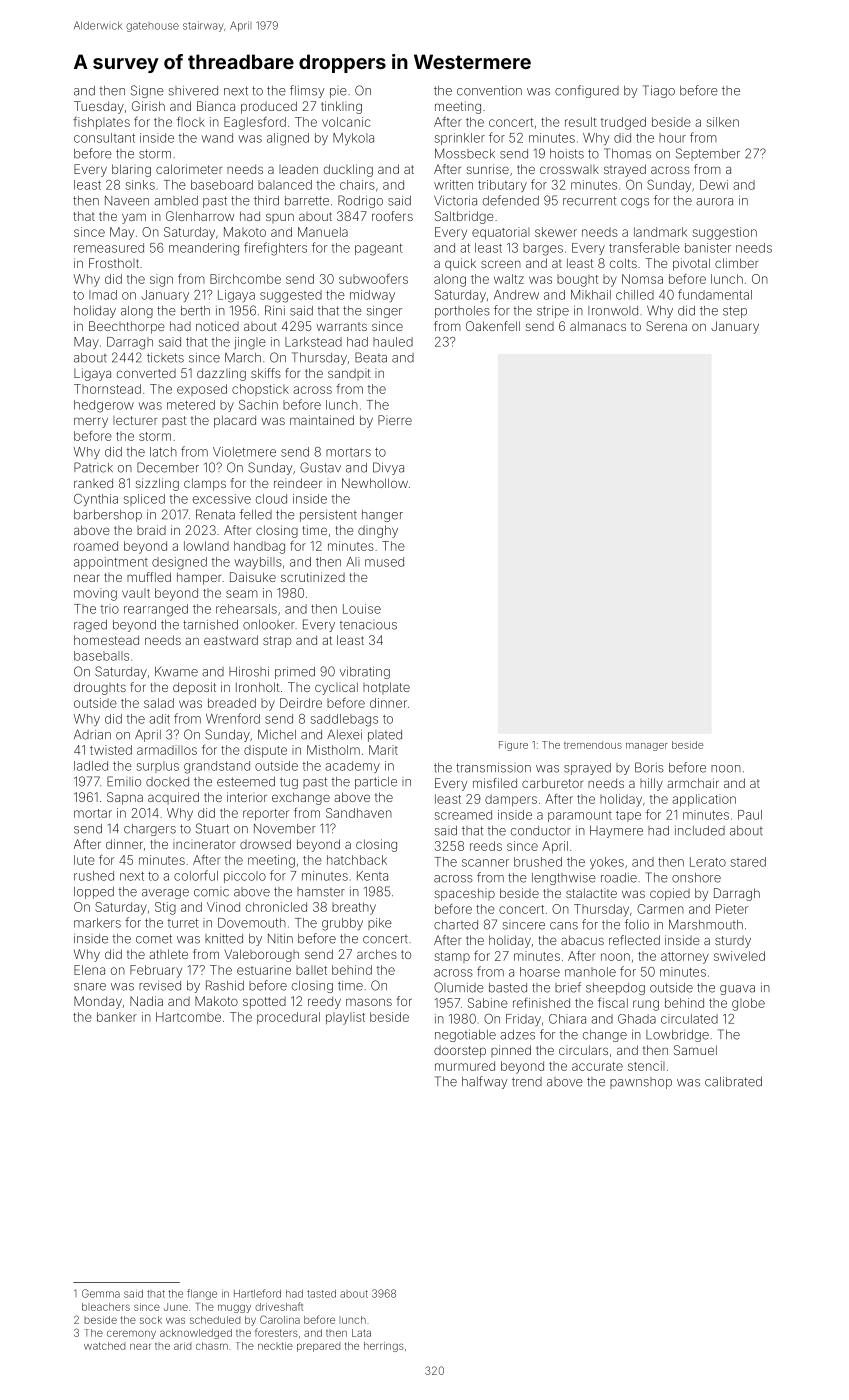 This screenshot has width=849, height=1400. What do you see at coordinates (628, 816) in the screenshot?
I see `tape` at bounding box center [628, 816].
